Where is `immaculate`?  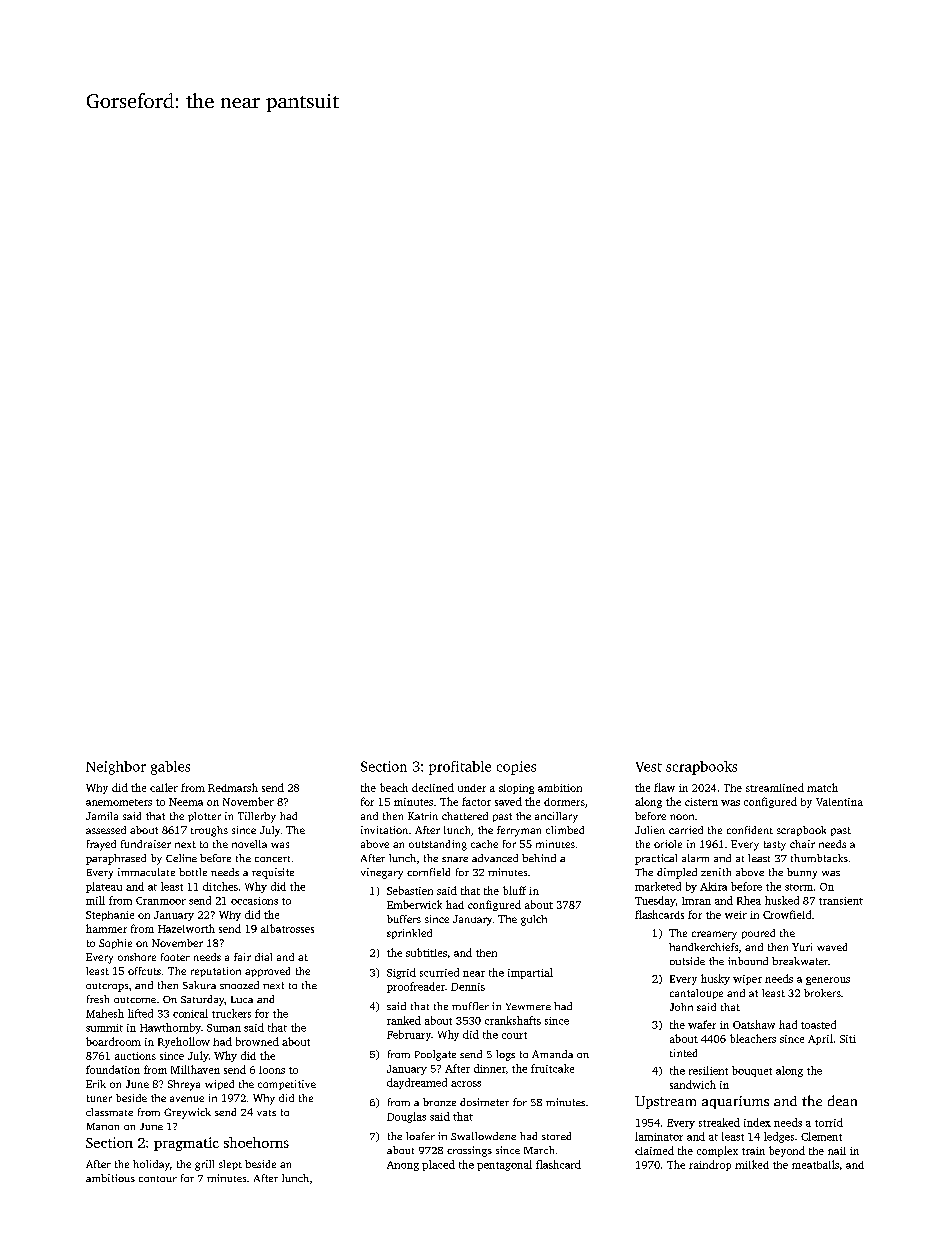 immaculate is located at coordinates (146, 872).
